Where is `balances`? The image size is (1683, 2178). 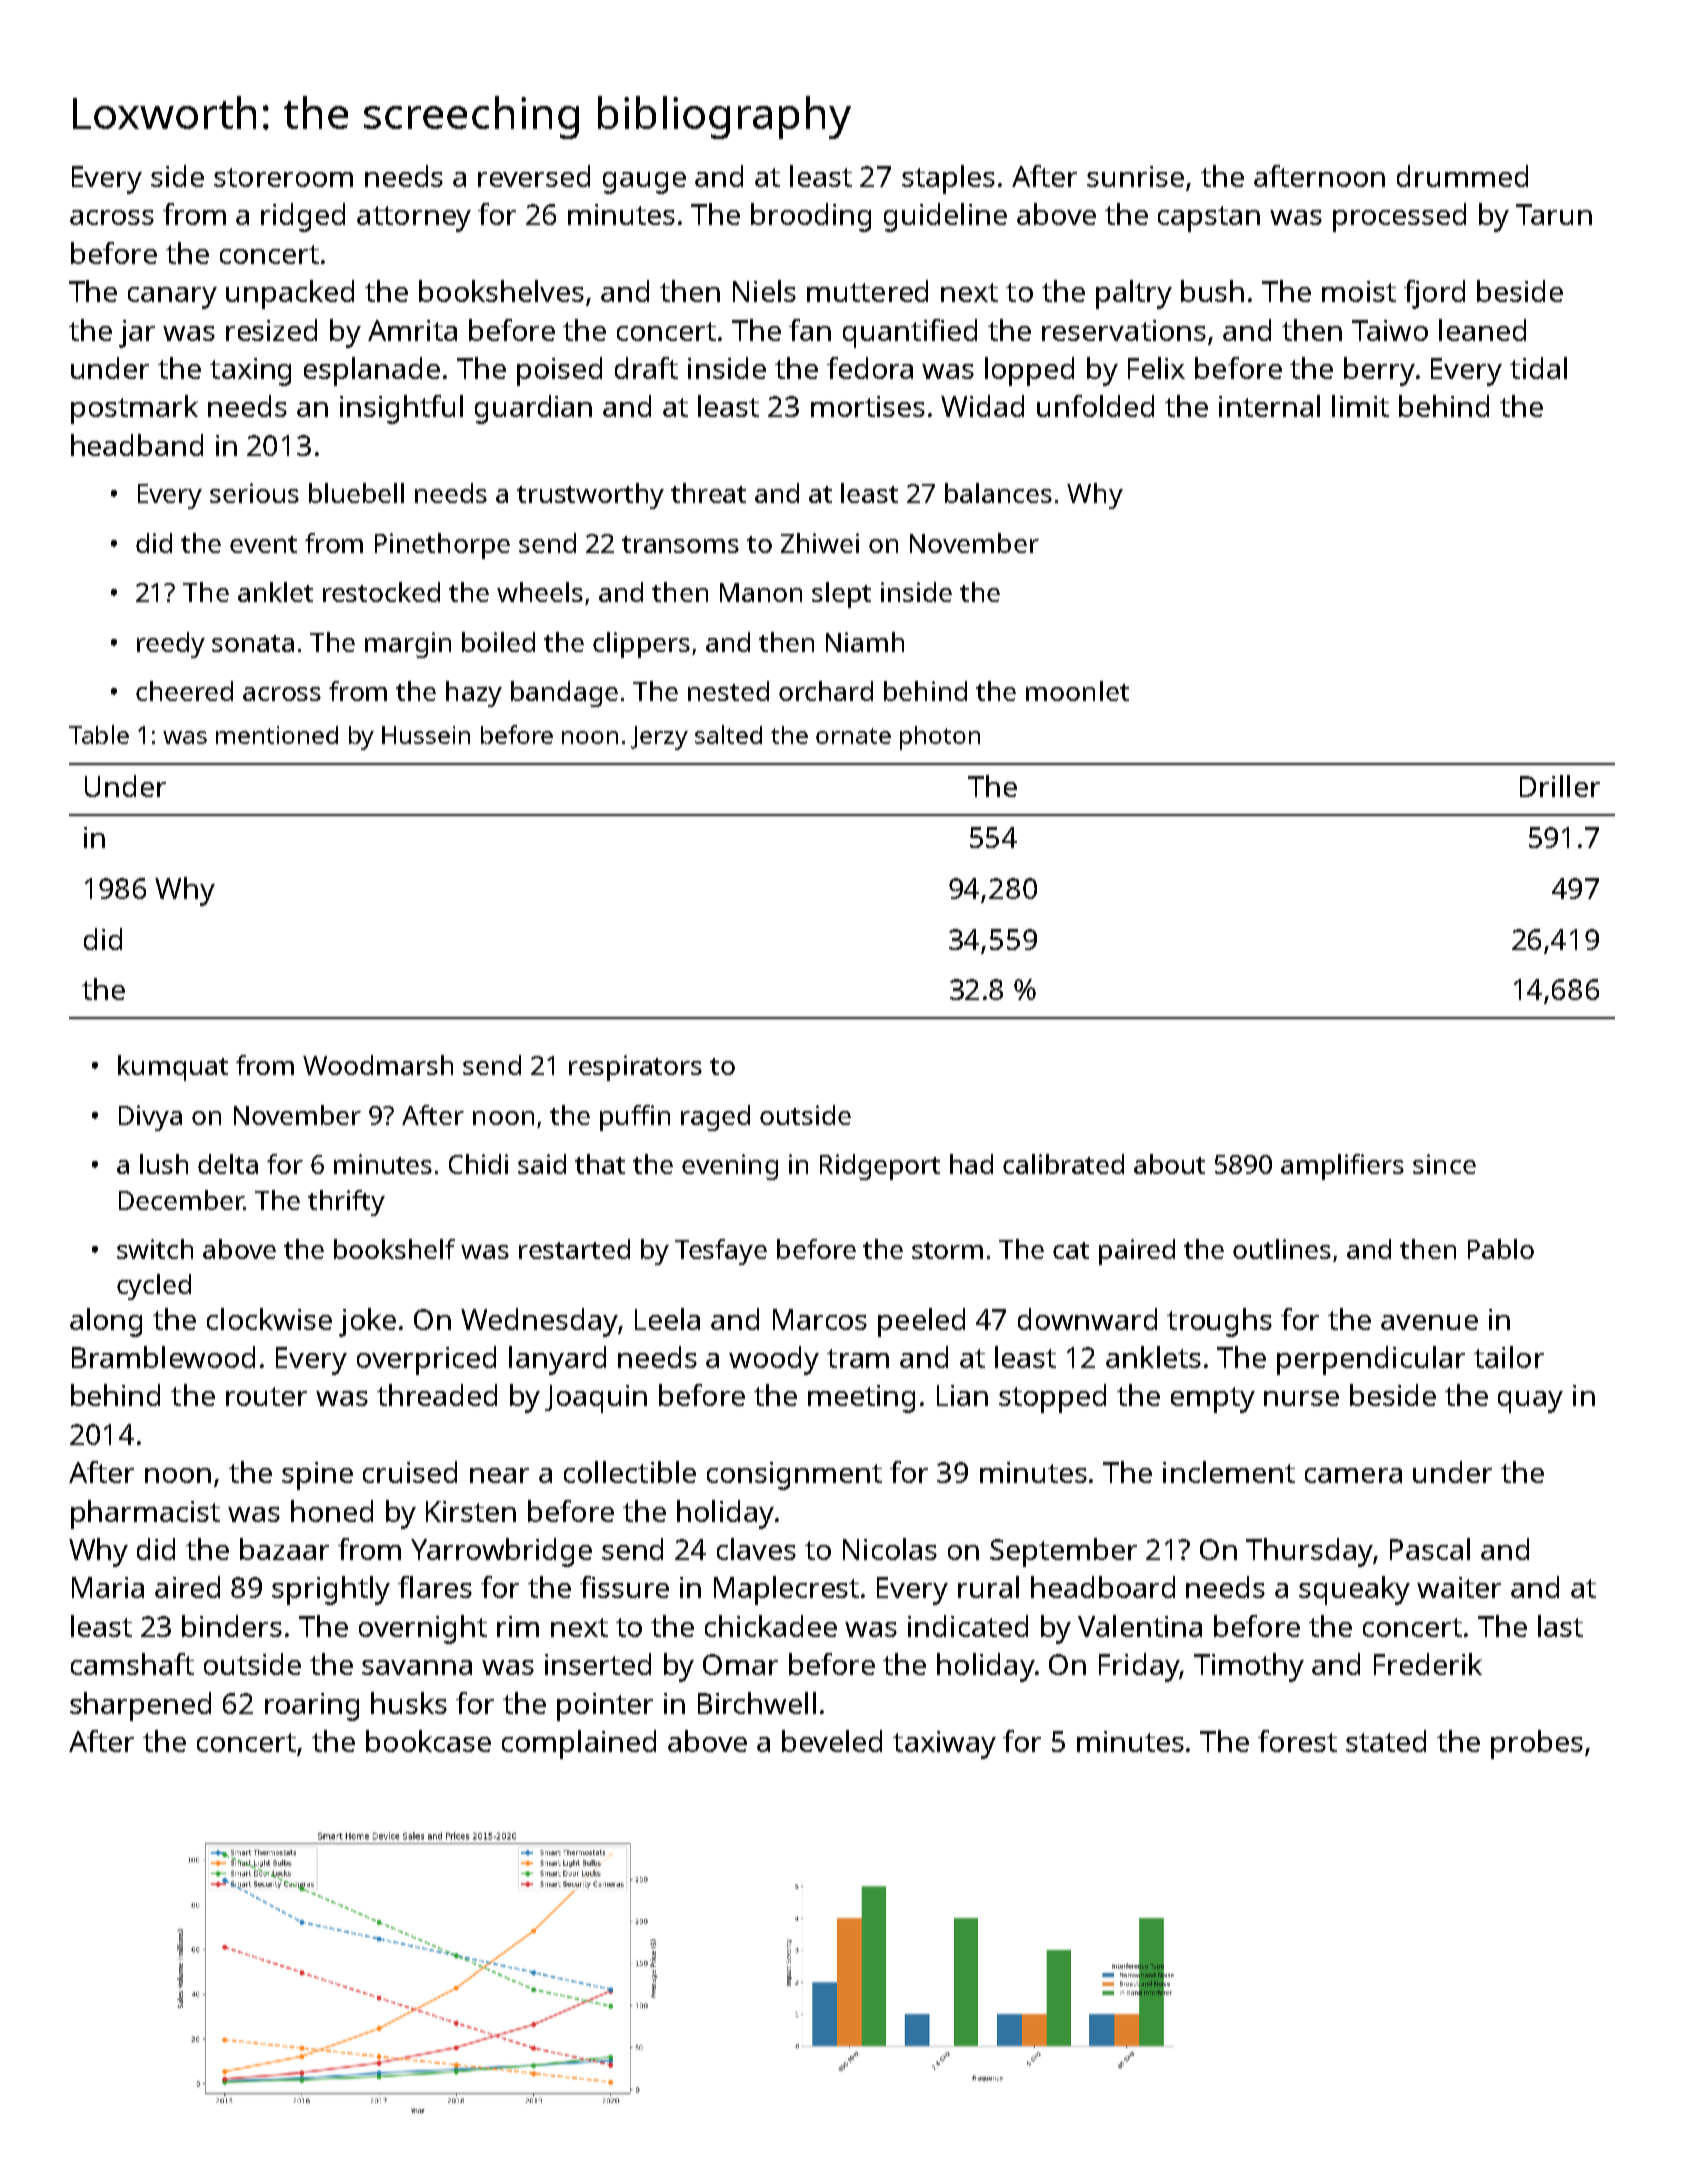 balances is located at coordinates (998, 493).
